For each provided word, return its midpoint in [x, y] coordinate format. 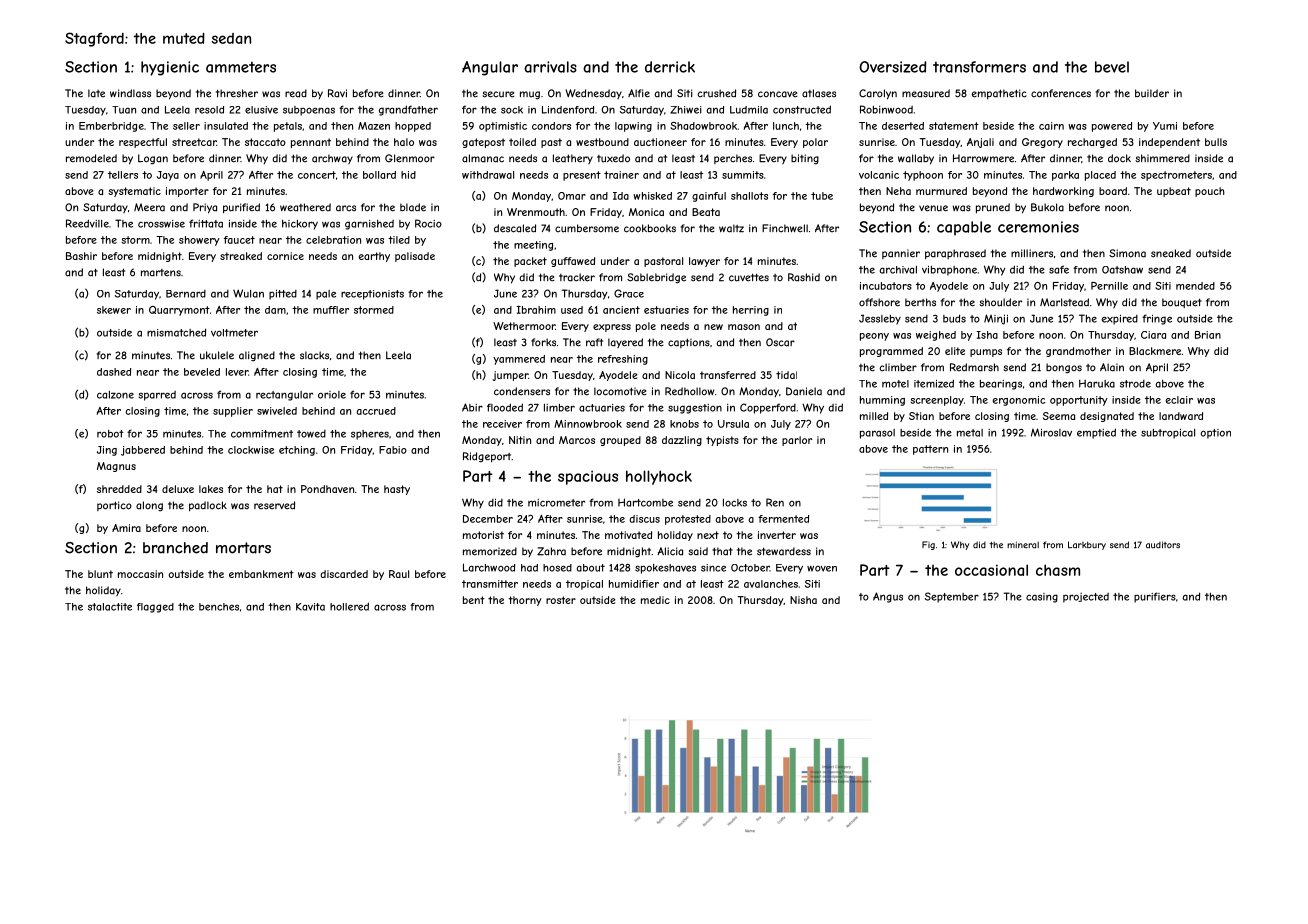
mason [744, 327]
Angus [888, 597]
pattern [930, 450]
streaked [241, 256]
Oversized [893, 67]
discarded [344, 574]
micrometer [556, 503]
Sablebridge [656, 278]
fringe [1157, 319]
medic [655, 600]
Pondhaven [327, 489]
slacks [314, 355]
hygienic [170, 68]
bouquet [1182, 303]
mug [530, 95]
